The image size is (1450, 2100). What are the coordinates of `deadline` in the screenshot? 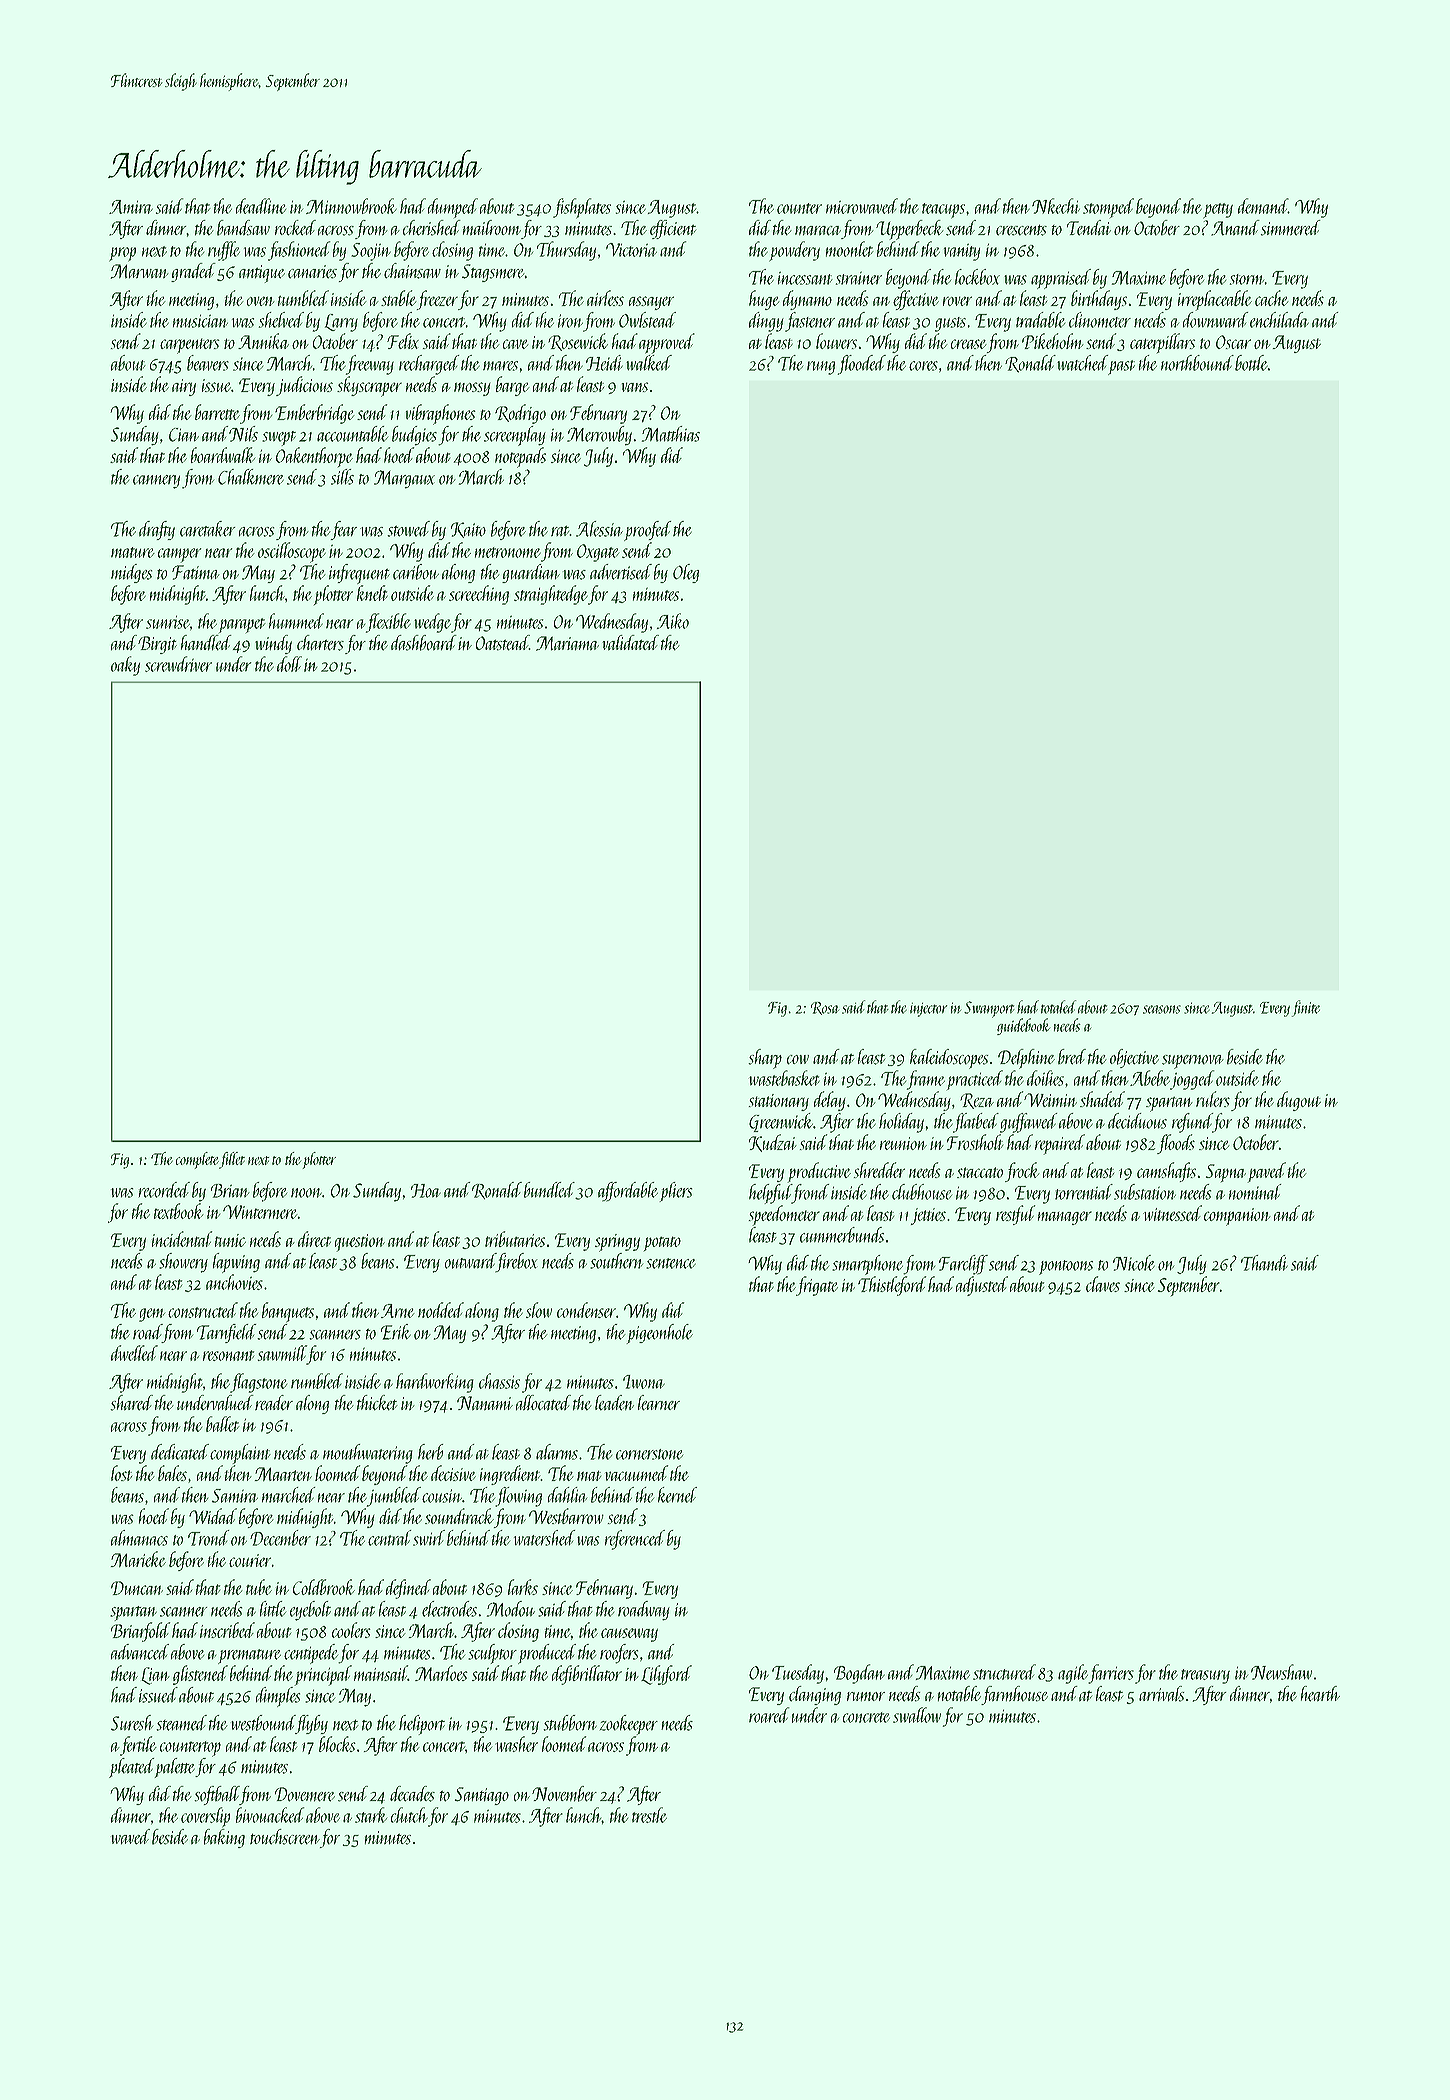 It's located at (261, 206).
